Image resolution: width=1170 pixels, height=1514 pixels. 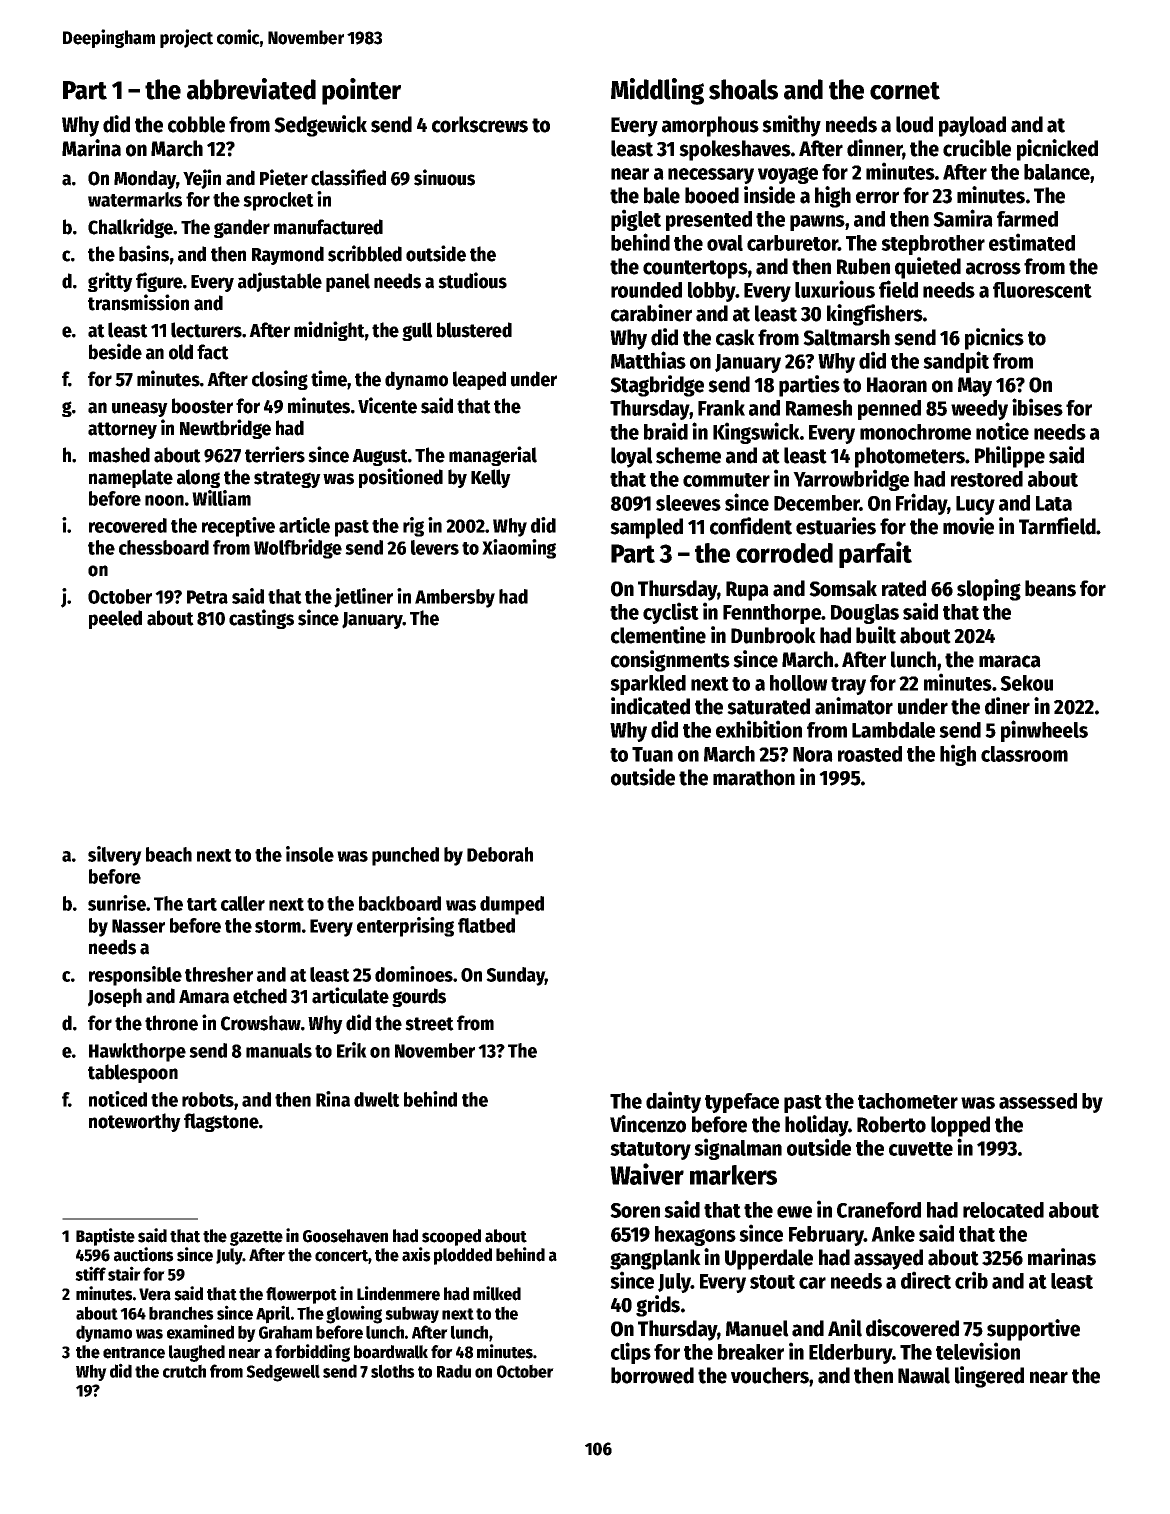 I want to click on Lucy, so click(x=975, y=505).
